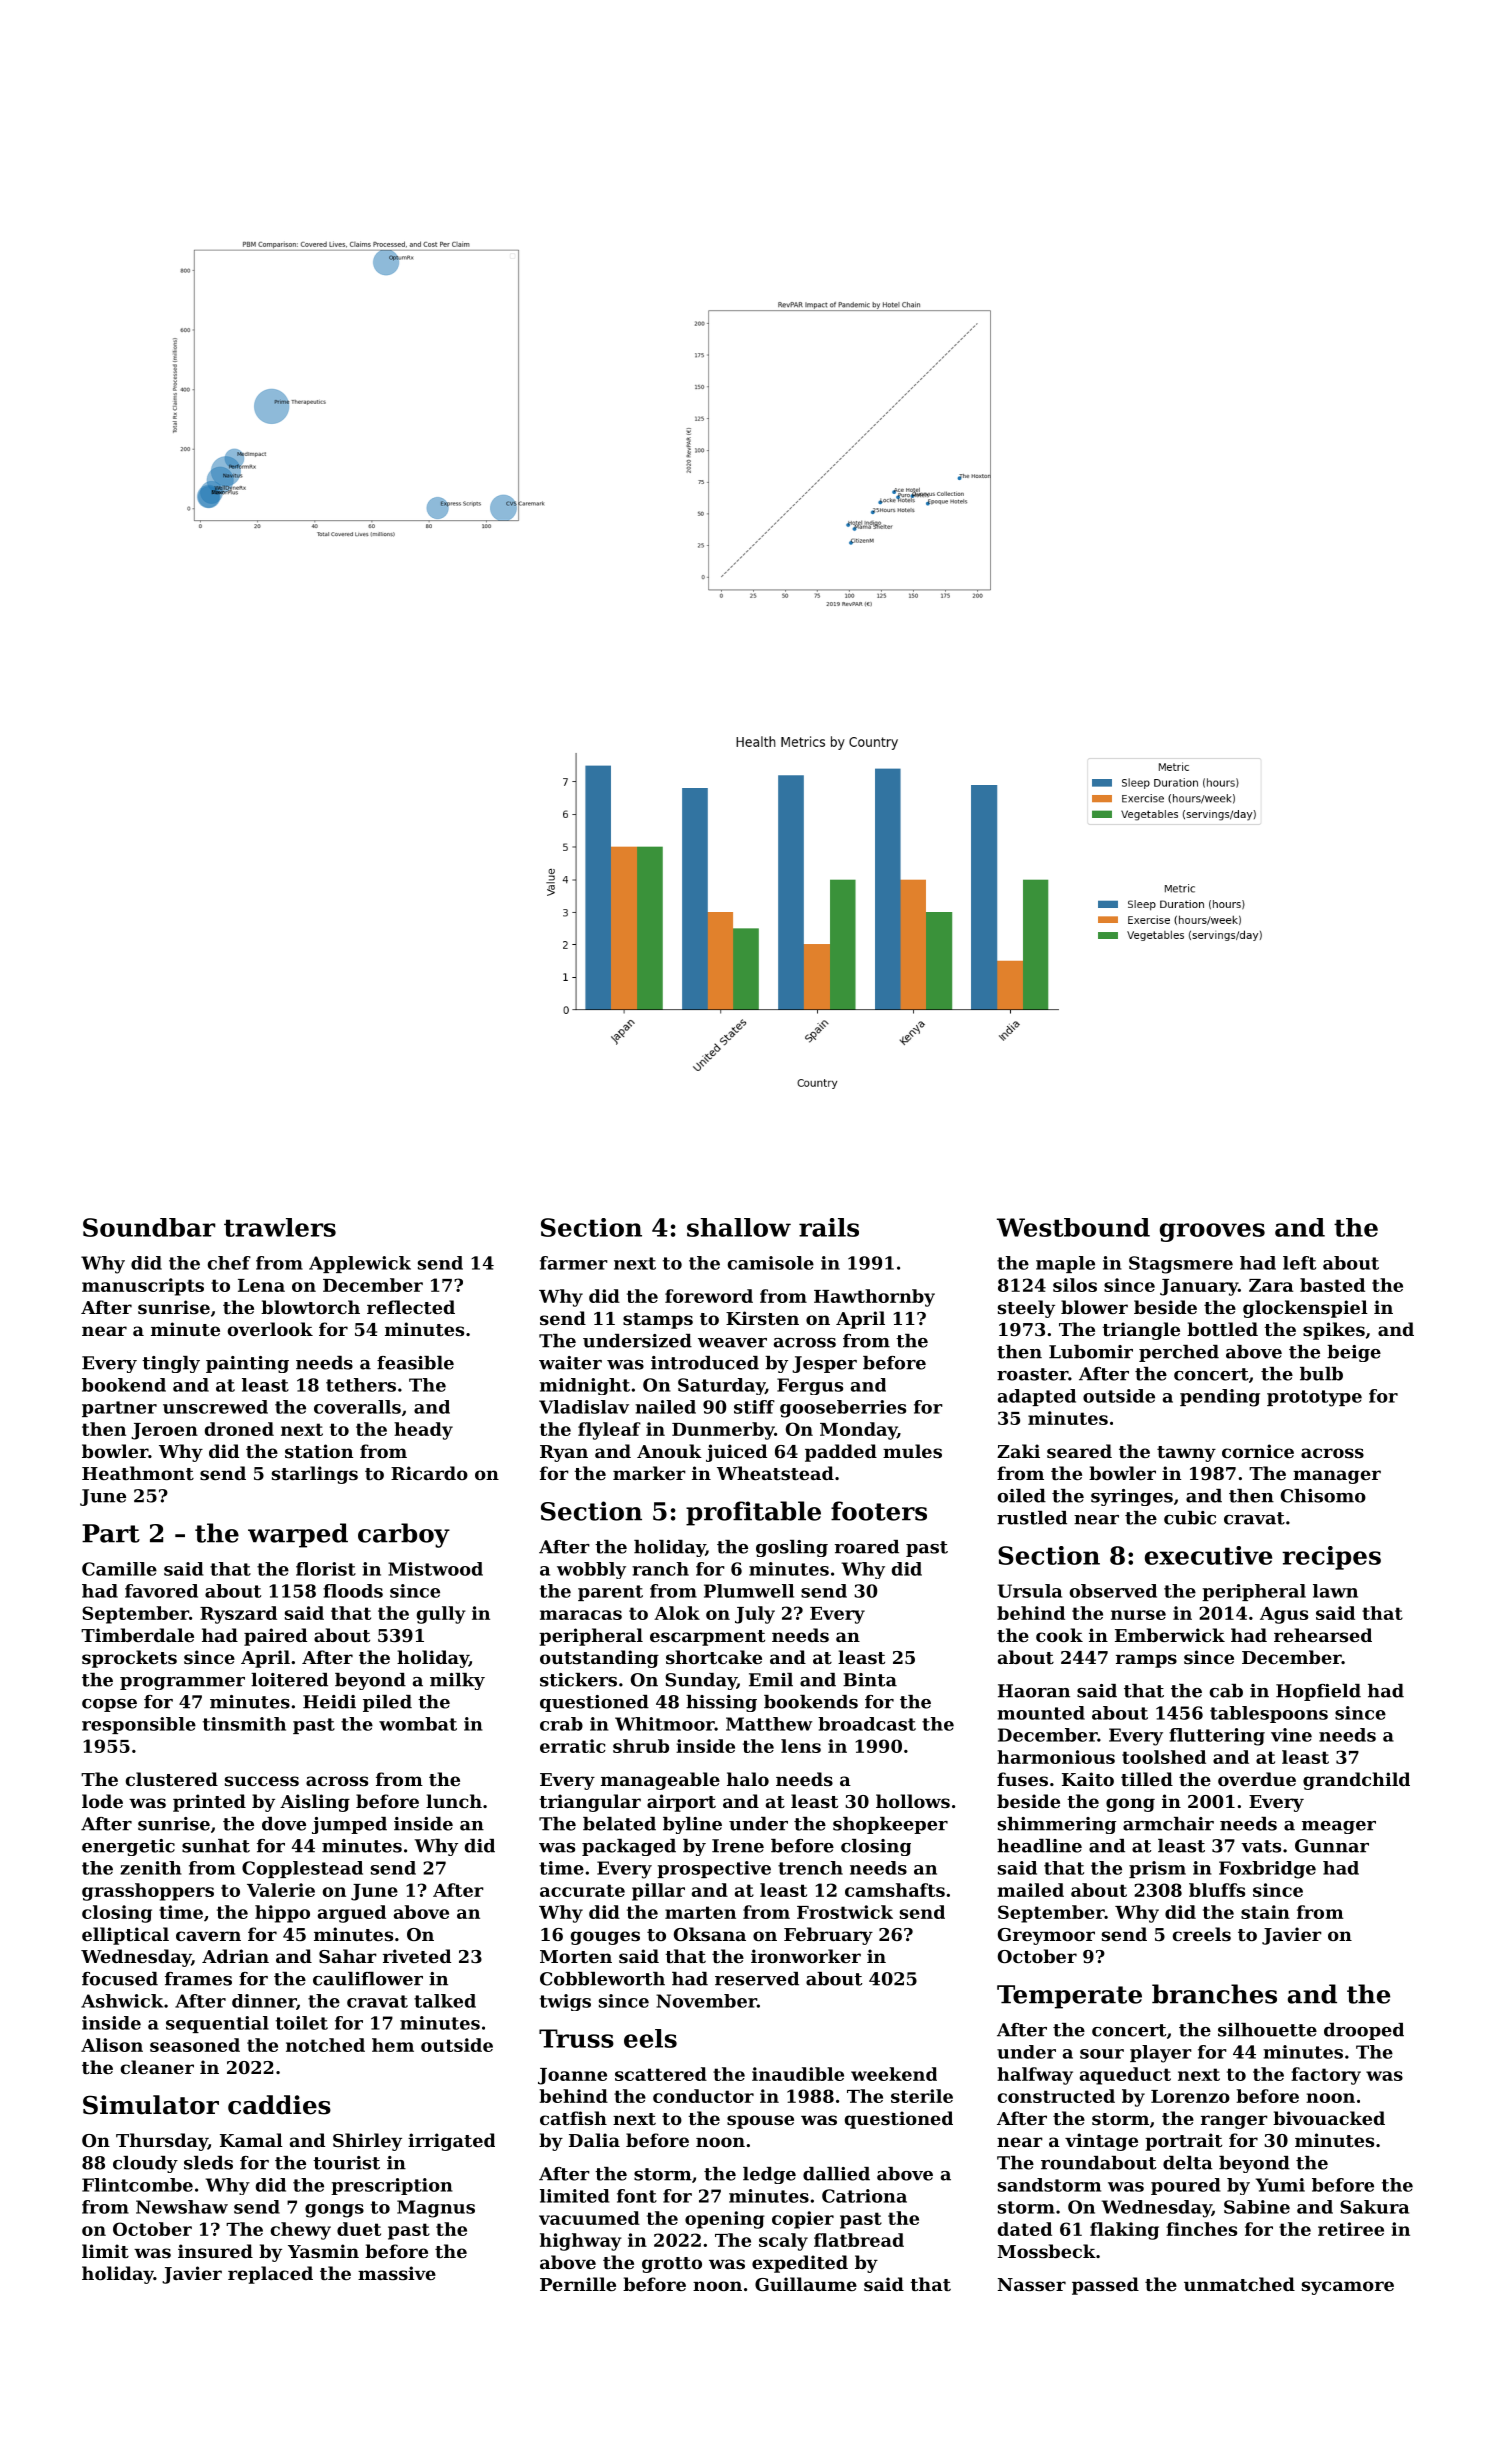 This document has width=1496, height=2464. Describe the element at coordinates (739, 1227) in the document. I see `shallow` at that location.
